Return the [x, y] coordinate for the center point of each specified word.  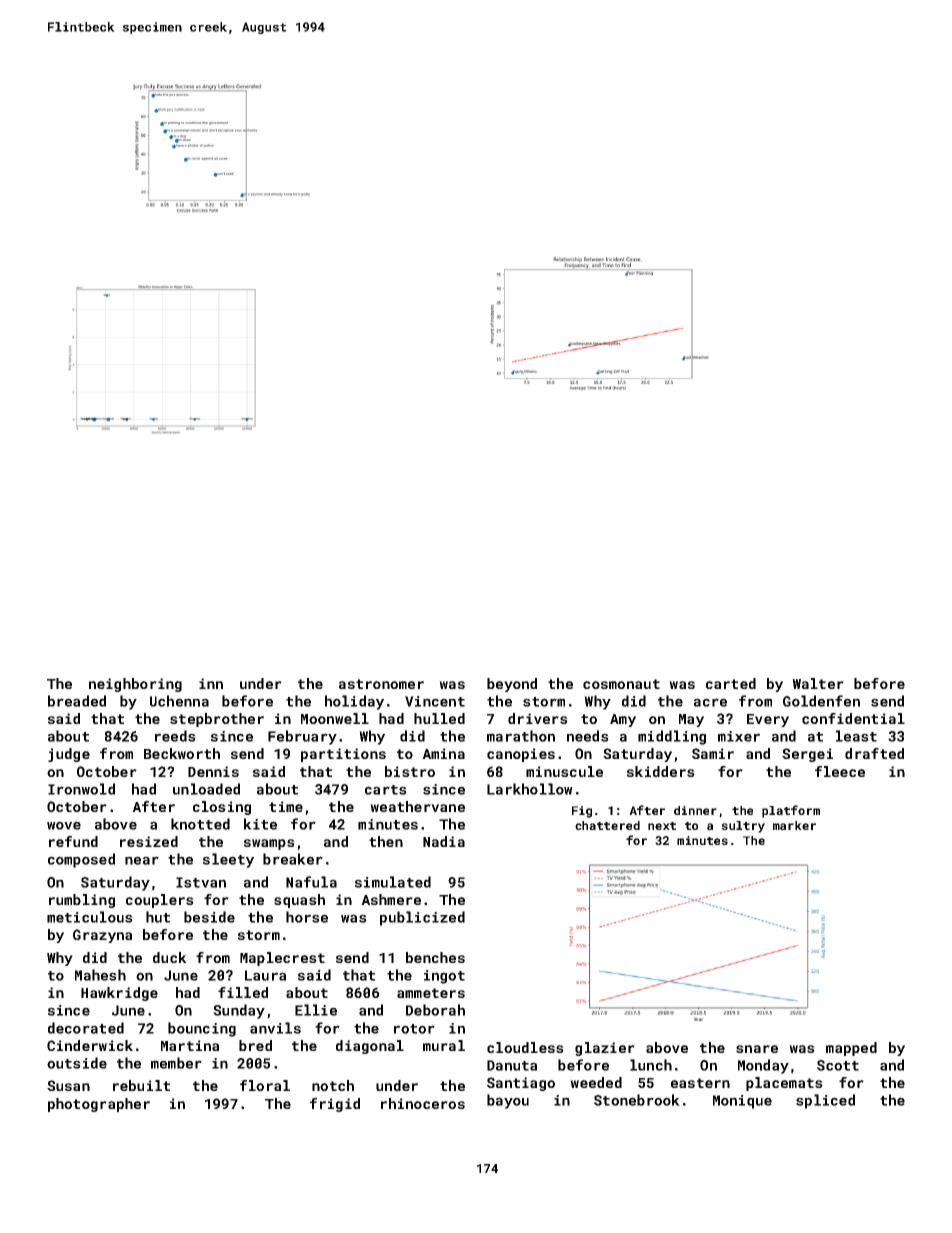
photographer [99, 1105]
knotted [200, 824]
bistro [410, 771]
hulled [439, 718]
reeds [175, 736]
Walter [818, 683]
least [856, 736]
